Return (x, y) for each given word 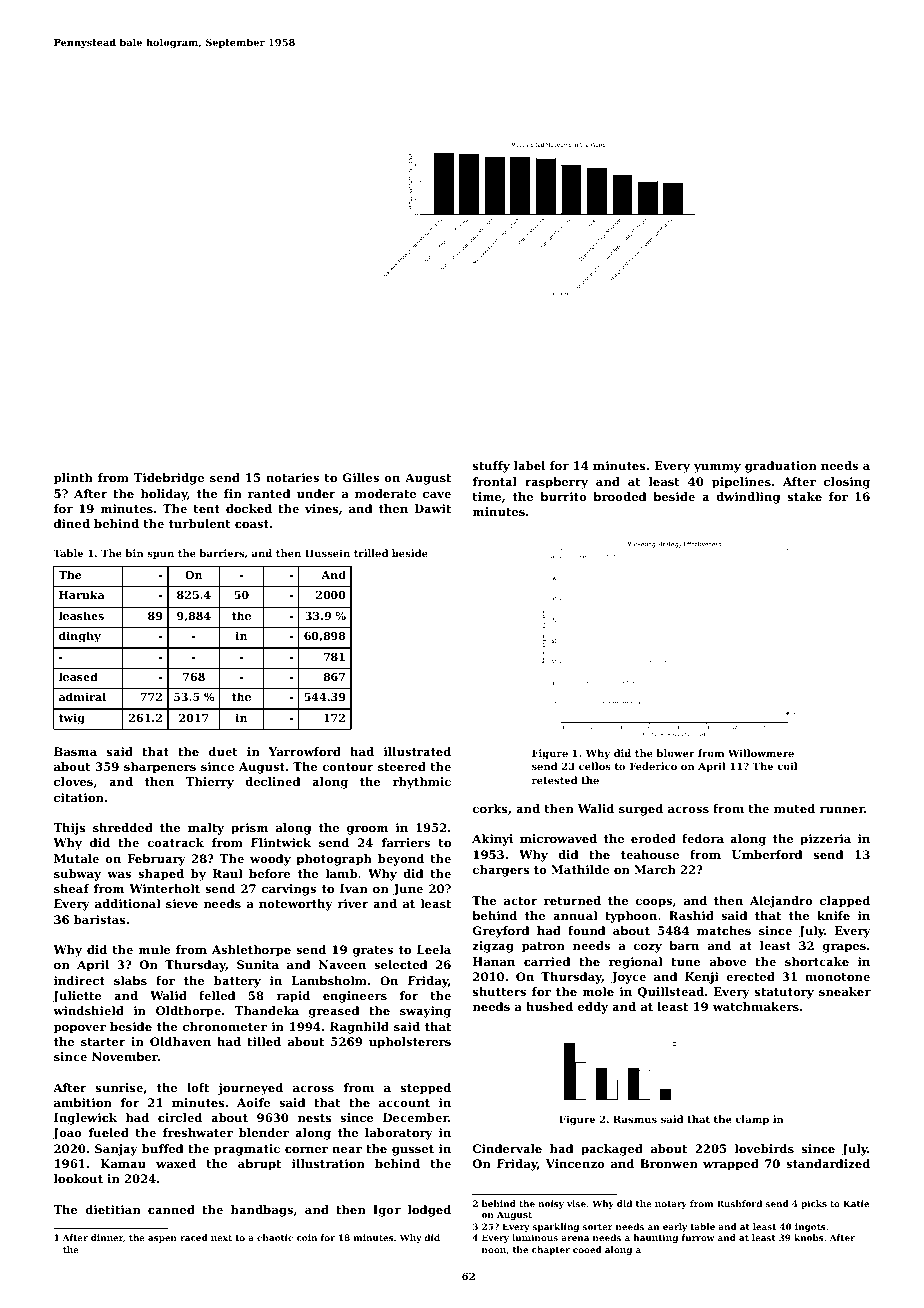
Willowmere (761, 753)
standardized (828, 1163)
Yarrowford (305, 751)
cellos (595, 766)
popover (80, 1029)
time (487, 496)
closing (847, 483)
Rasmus (635, 1119)
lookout (78, 1178)
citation (79, 797)
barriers (222, 553)
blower (676, 753)
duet (223, 751)
